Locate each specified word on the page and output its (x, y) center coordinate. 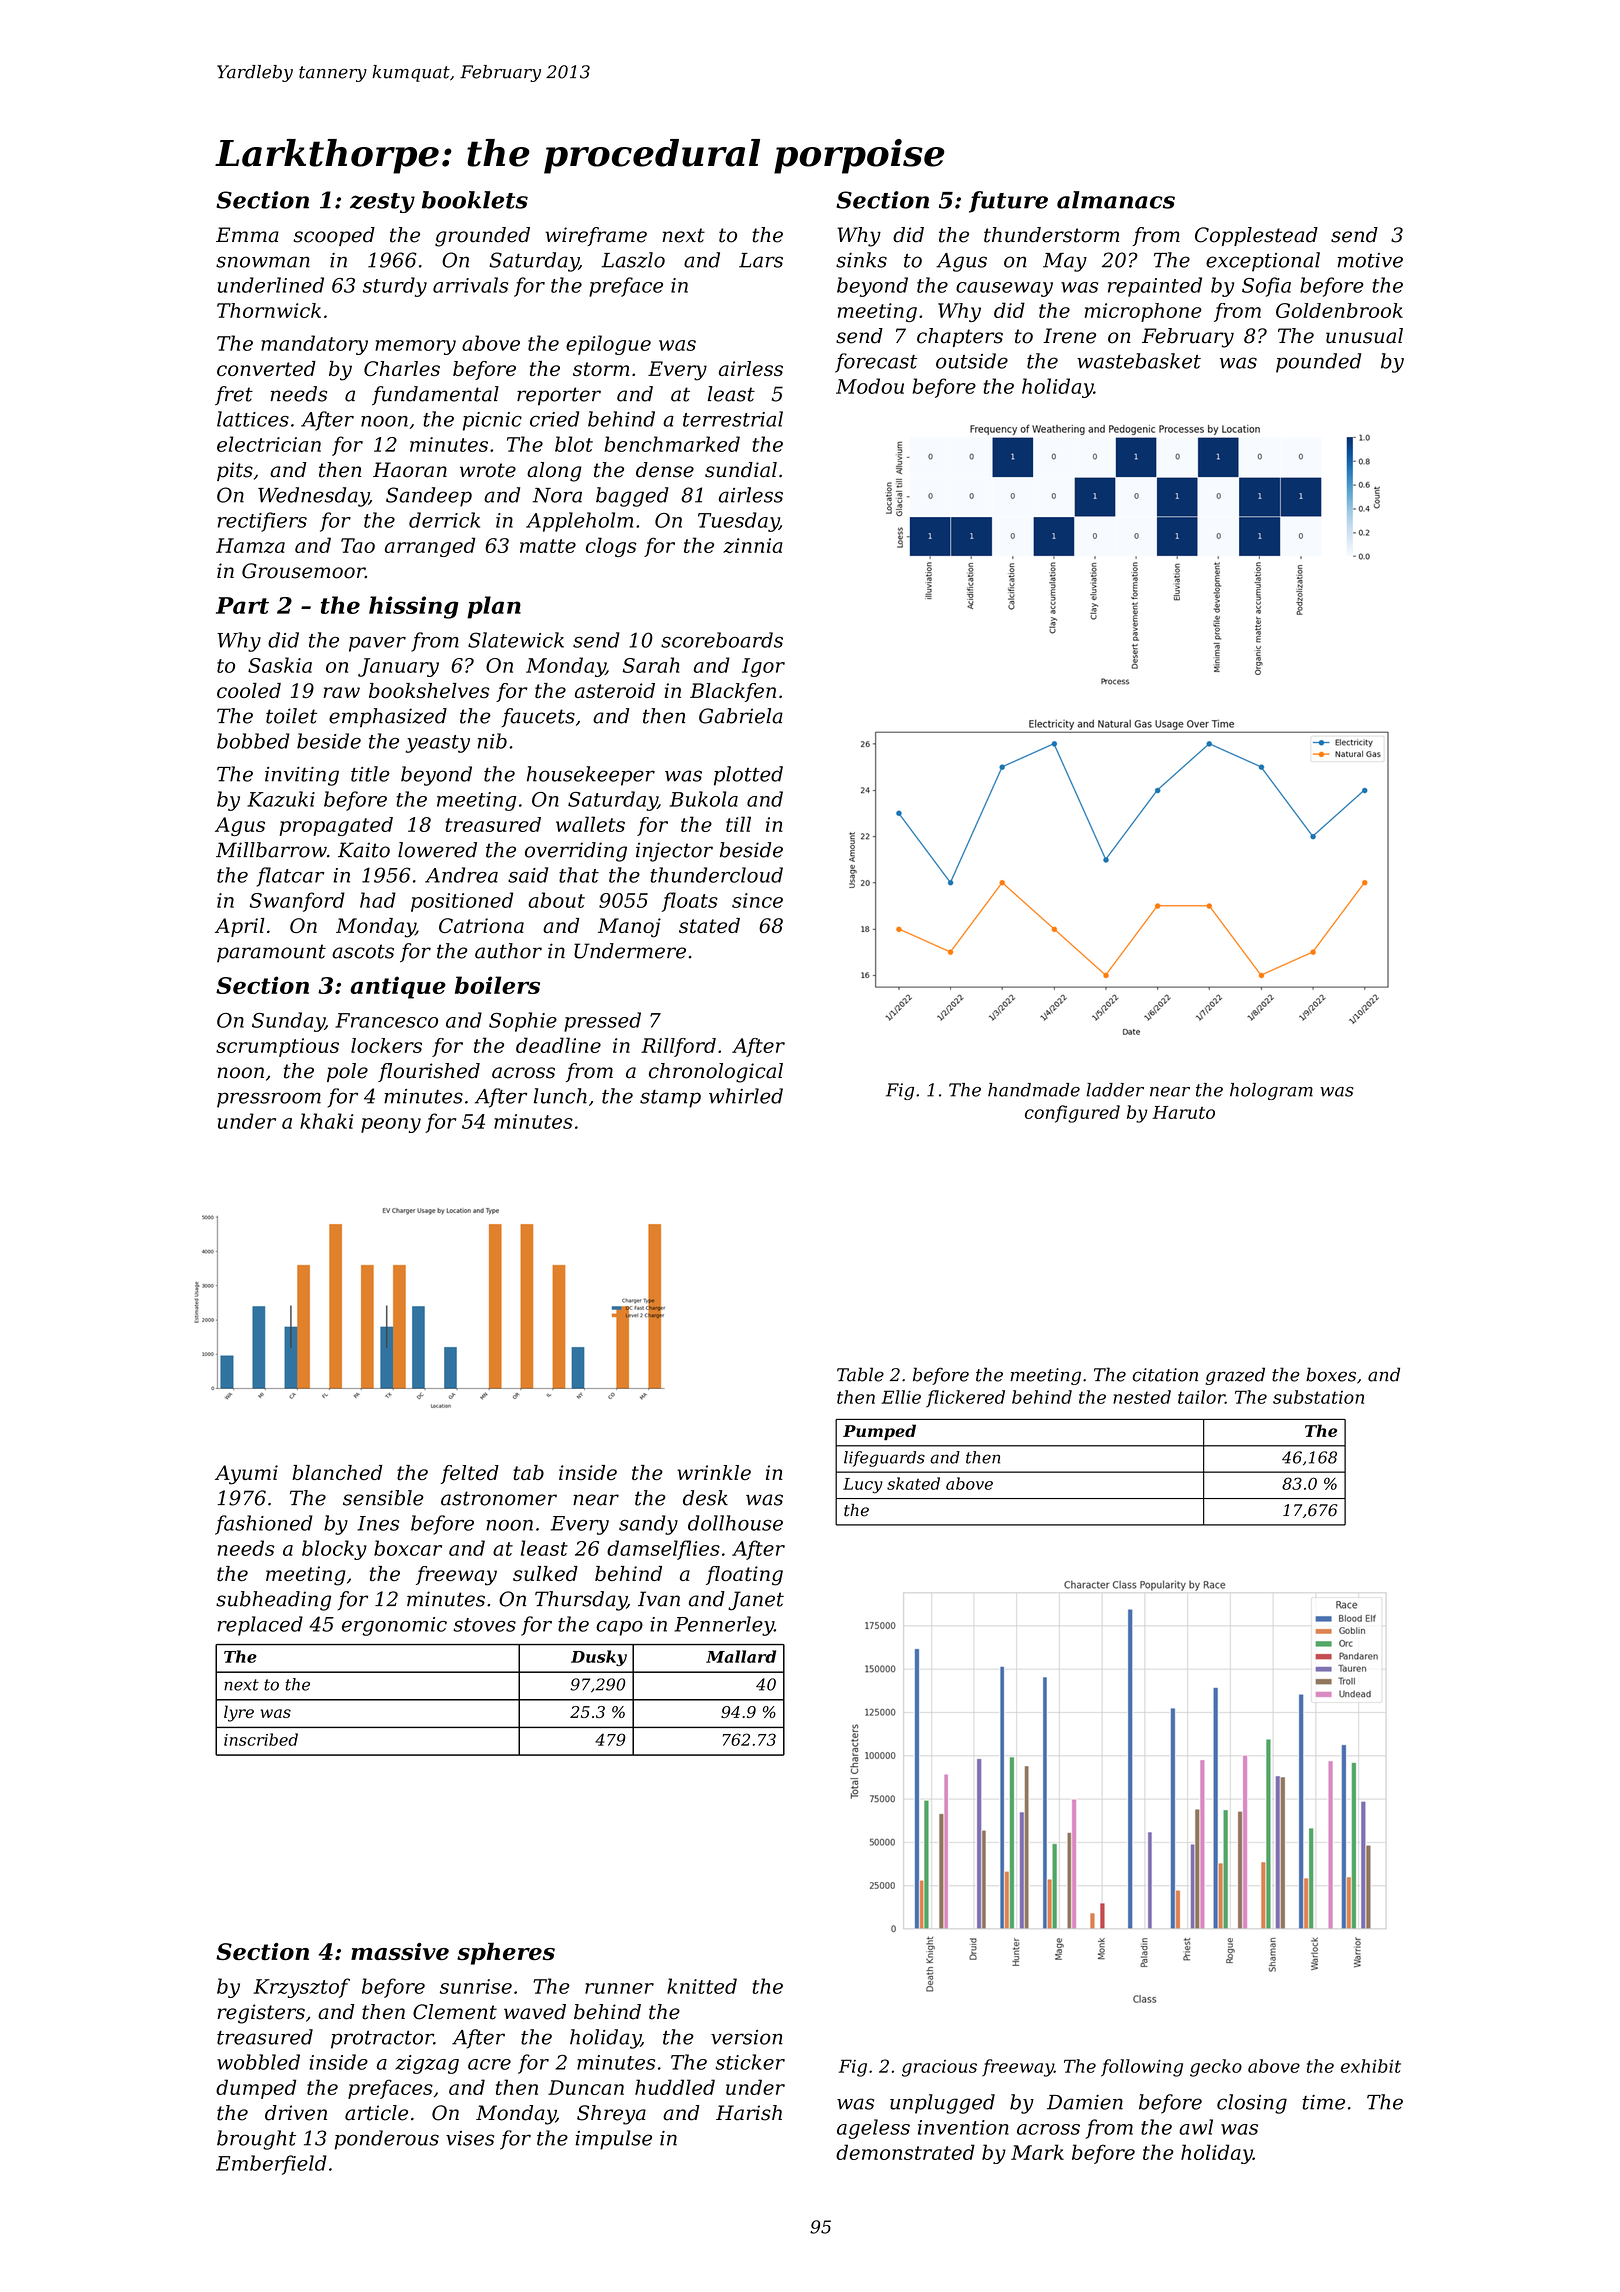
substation (1318, 1397)
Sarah (651, 665)
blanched (337, 1472)
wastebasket (1139, 361)
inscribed (261, 1739)
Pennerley (724, 1626)
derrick (444, 520)
